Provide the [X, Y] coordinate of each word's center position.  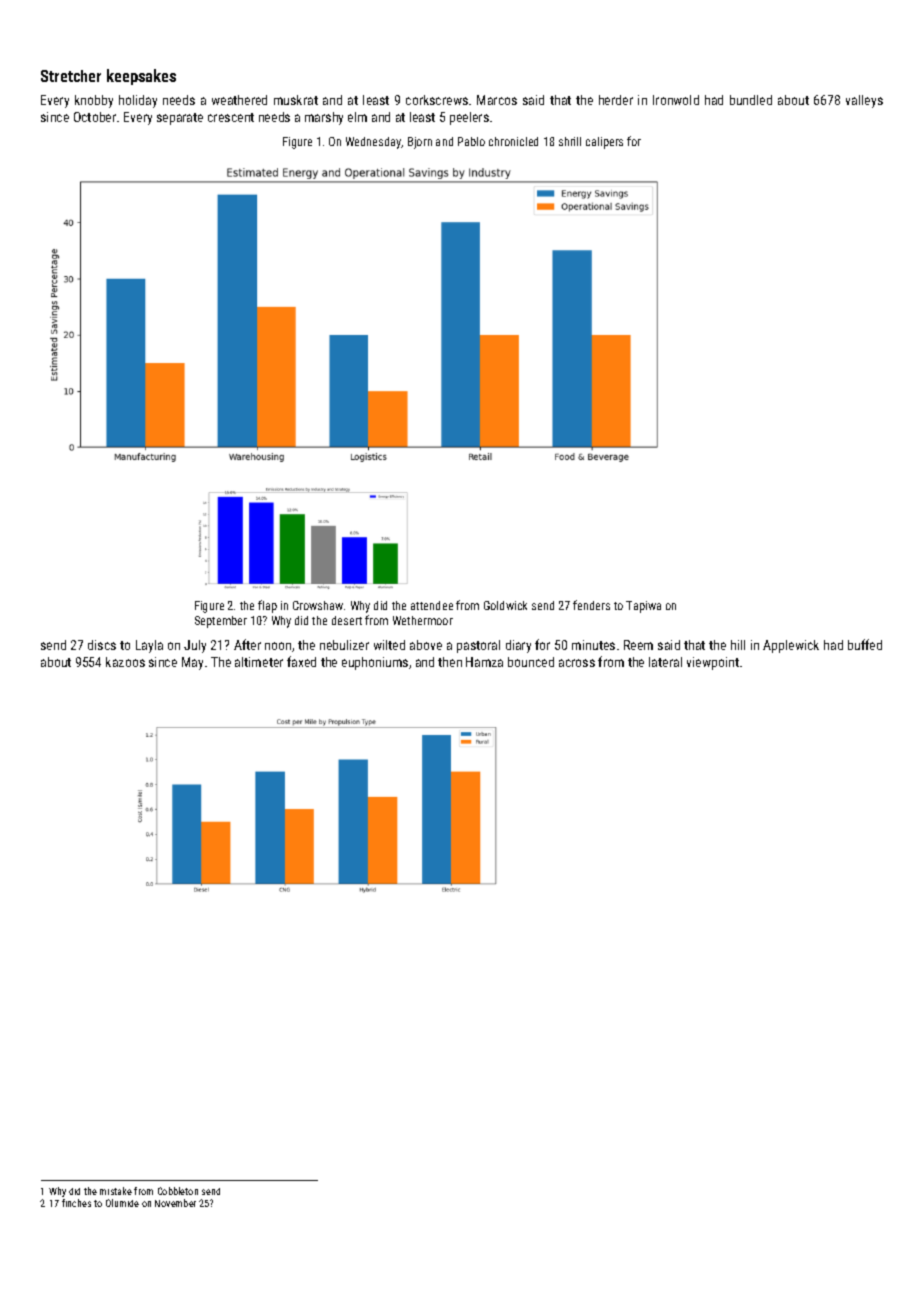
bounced [531, 662]
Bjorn [420, 143]
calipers [604, 143]
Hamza [484, 662]
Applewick [791, 646]
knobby [94, 101]
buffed [865, 644]
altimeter [259, 662]
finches [76, 1203]
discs [102, 645]
